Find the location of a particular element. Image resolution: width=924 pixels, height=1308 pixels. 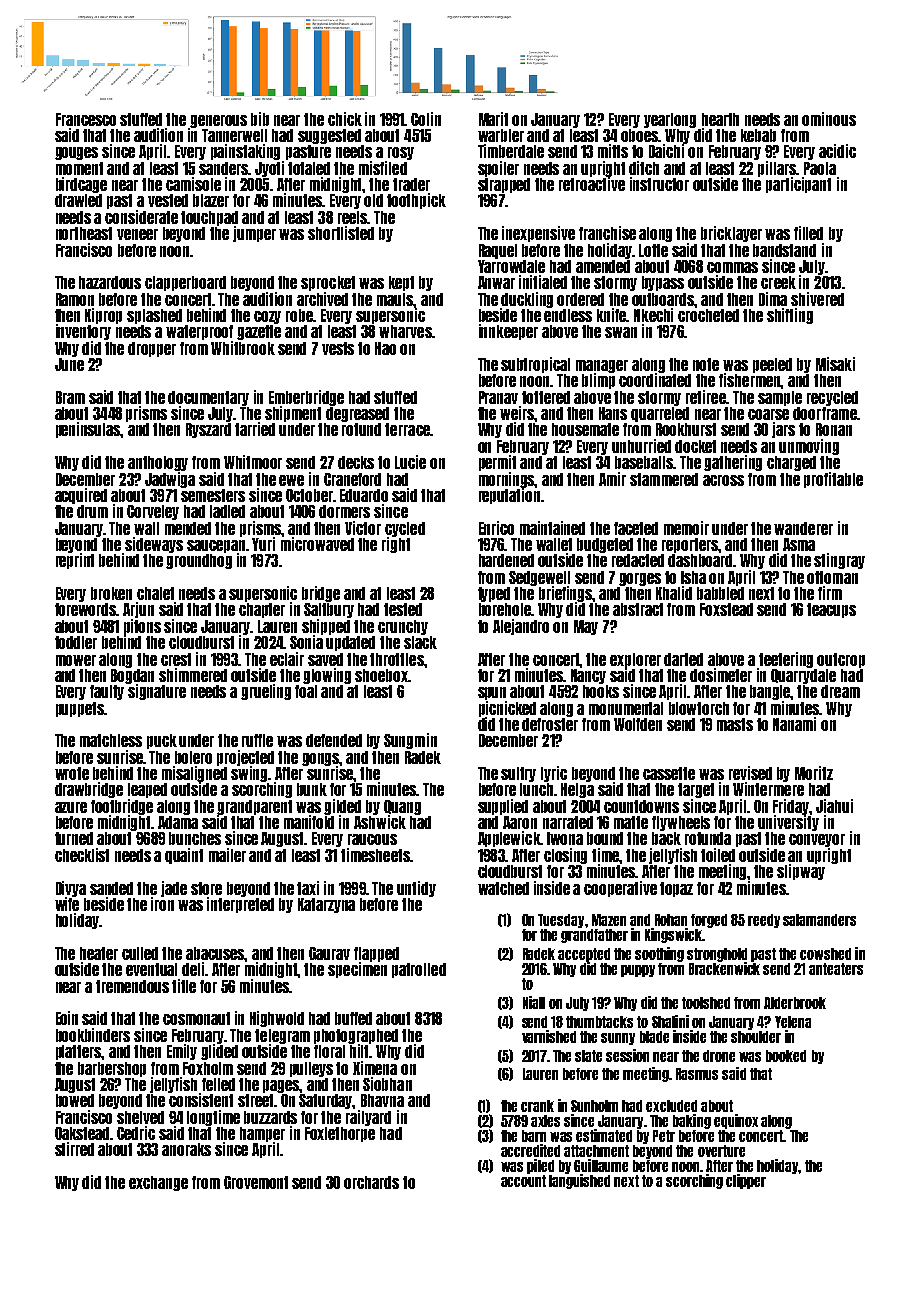

Pranav is located at coordinates (498, 397).
